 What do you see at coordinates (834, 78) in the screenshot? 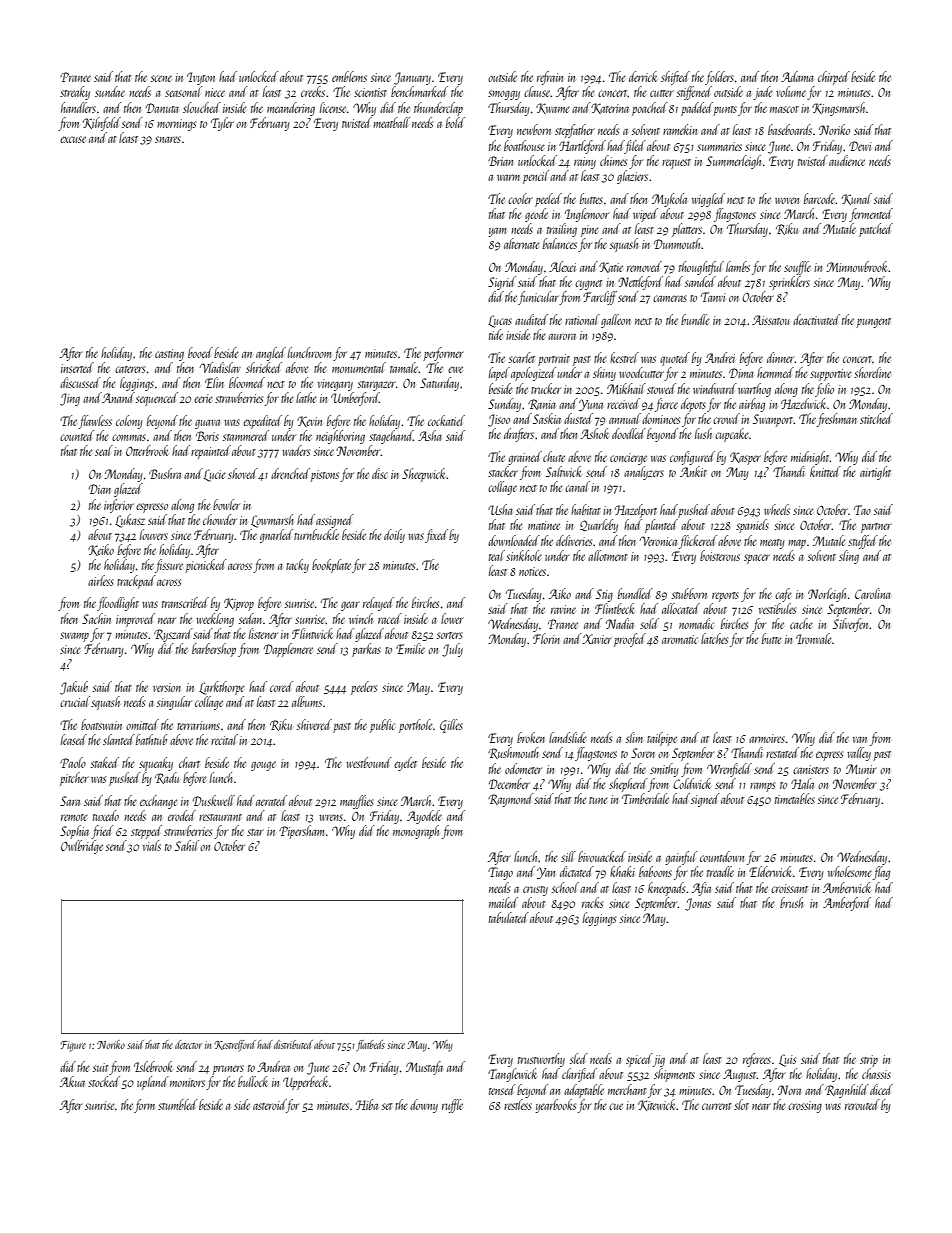
I see `chirped` at bounding box center [834, 78].
